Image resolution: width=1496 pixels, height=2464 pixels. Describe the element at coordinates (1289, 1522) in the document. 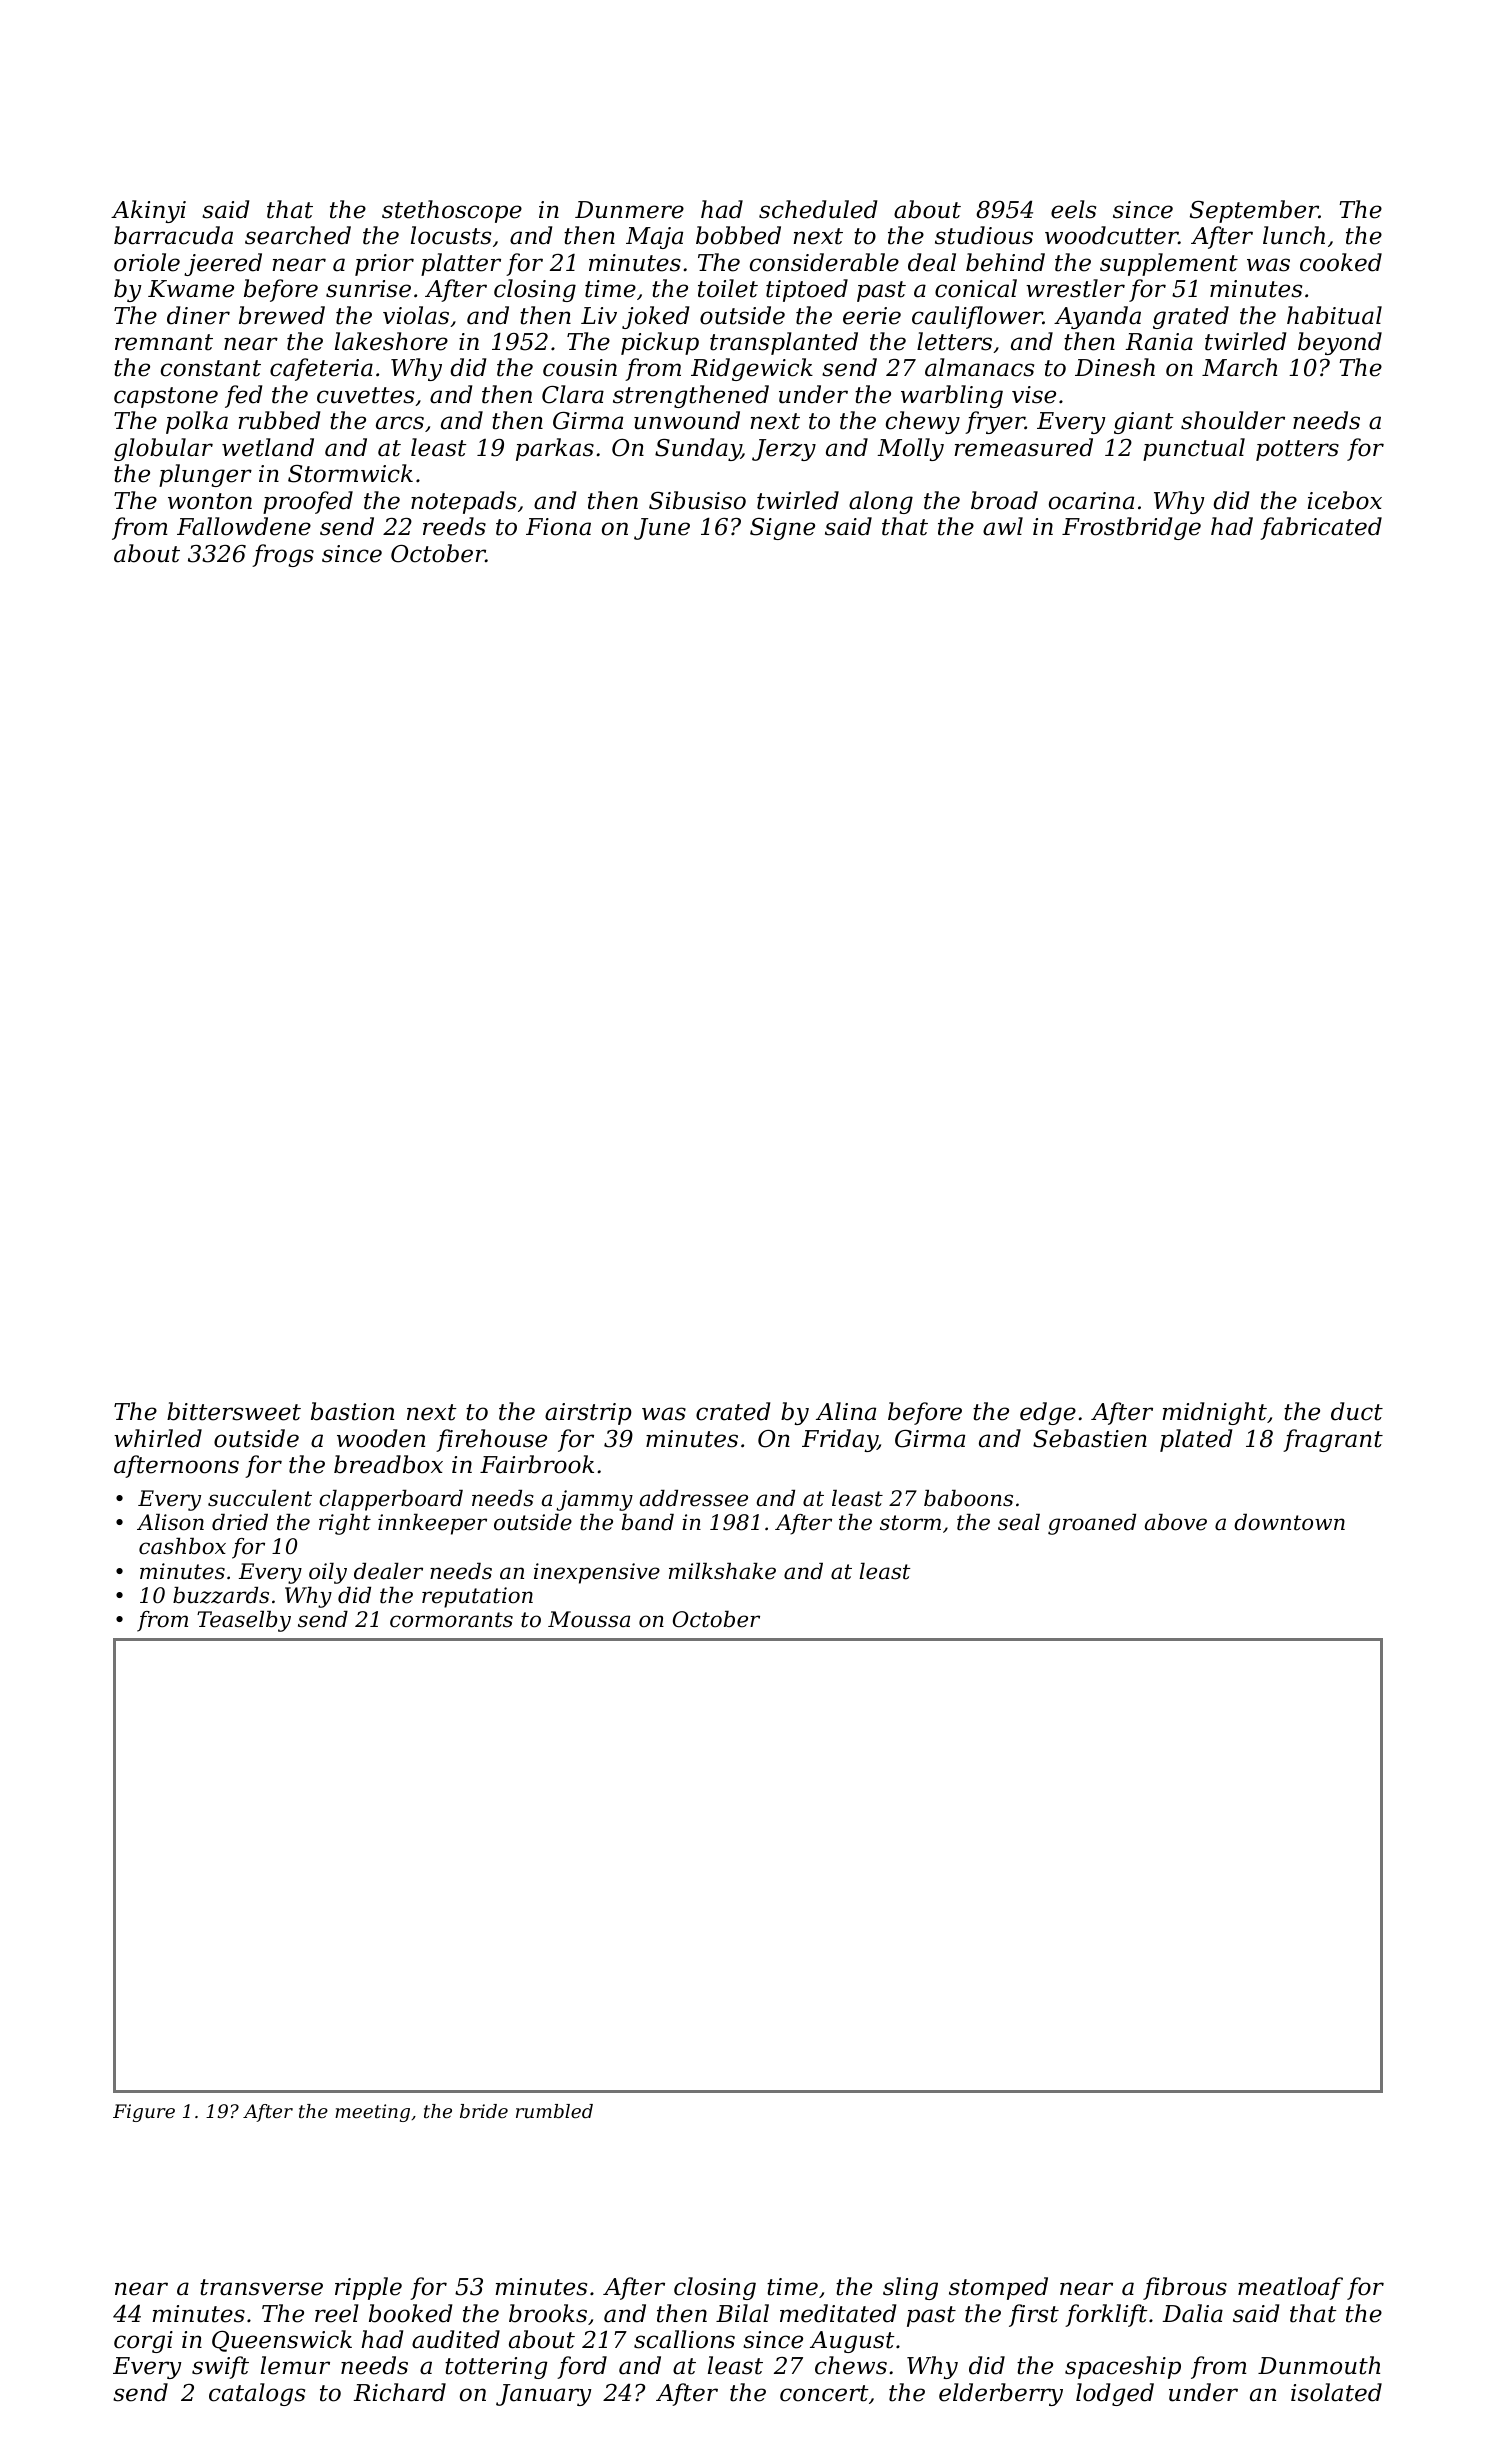

I see `downtown` at that location.
